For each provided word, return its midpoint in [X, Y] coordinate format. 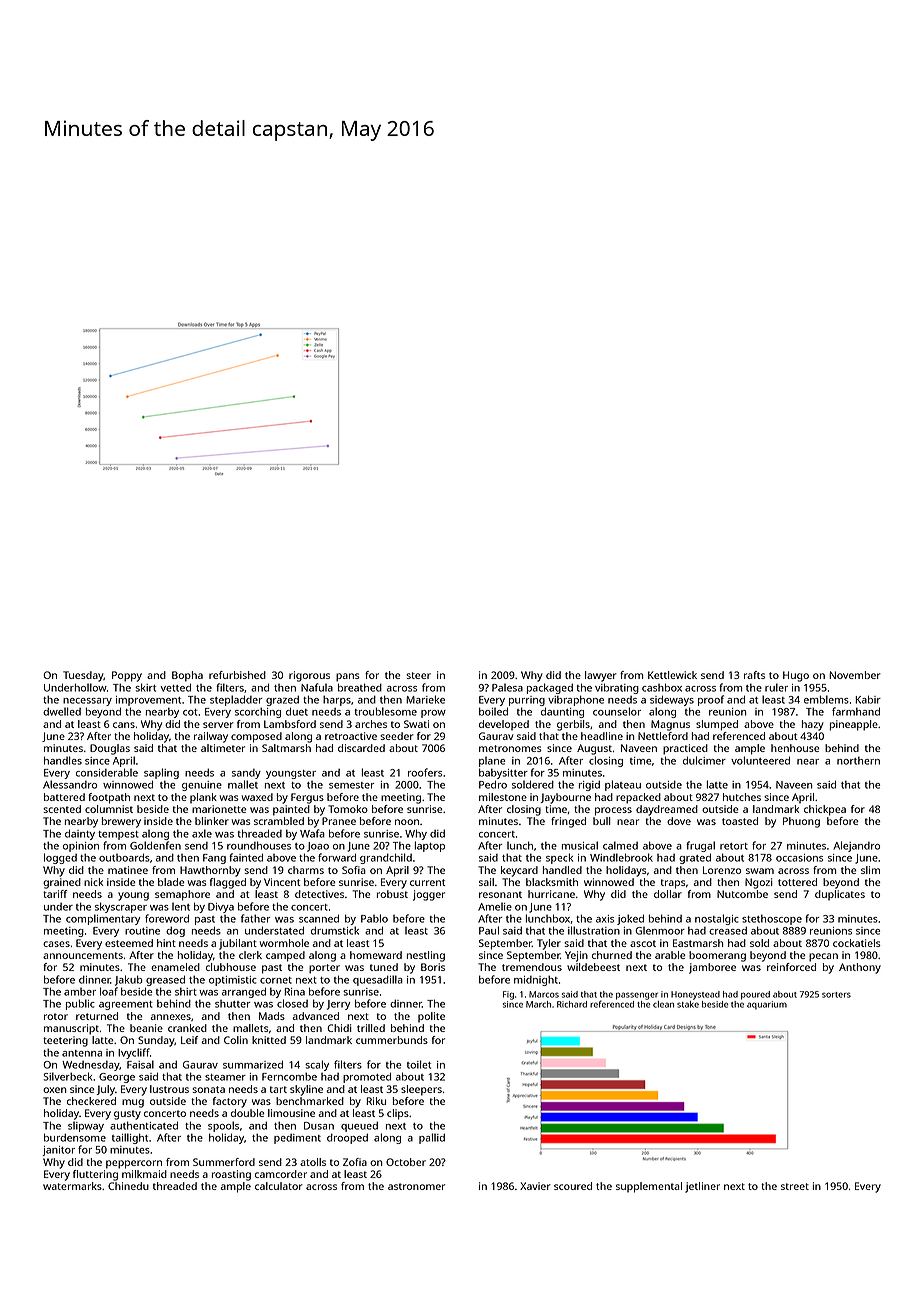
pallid [432, 1138]
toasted [740, 821]
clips [398, 1114]
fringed [568, 822]
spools [223, 1126]
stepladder [236, 700]
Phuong [801, 822]
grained [62, 883]
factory [230, 1102]
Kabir [868, 699]
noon [407, 822]
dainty [80, 834]
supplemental [649, 1187]
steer [418, 675]
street [795, 1186]
